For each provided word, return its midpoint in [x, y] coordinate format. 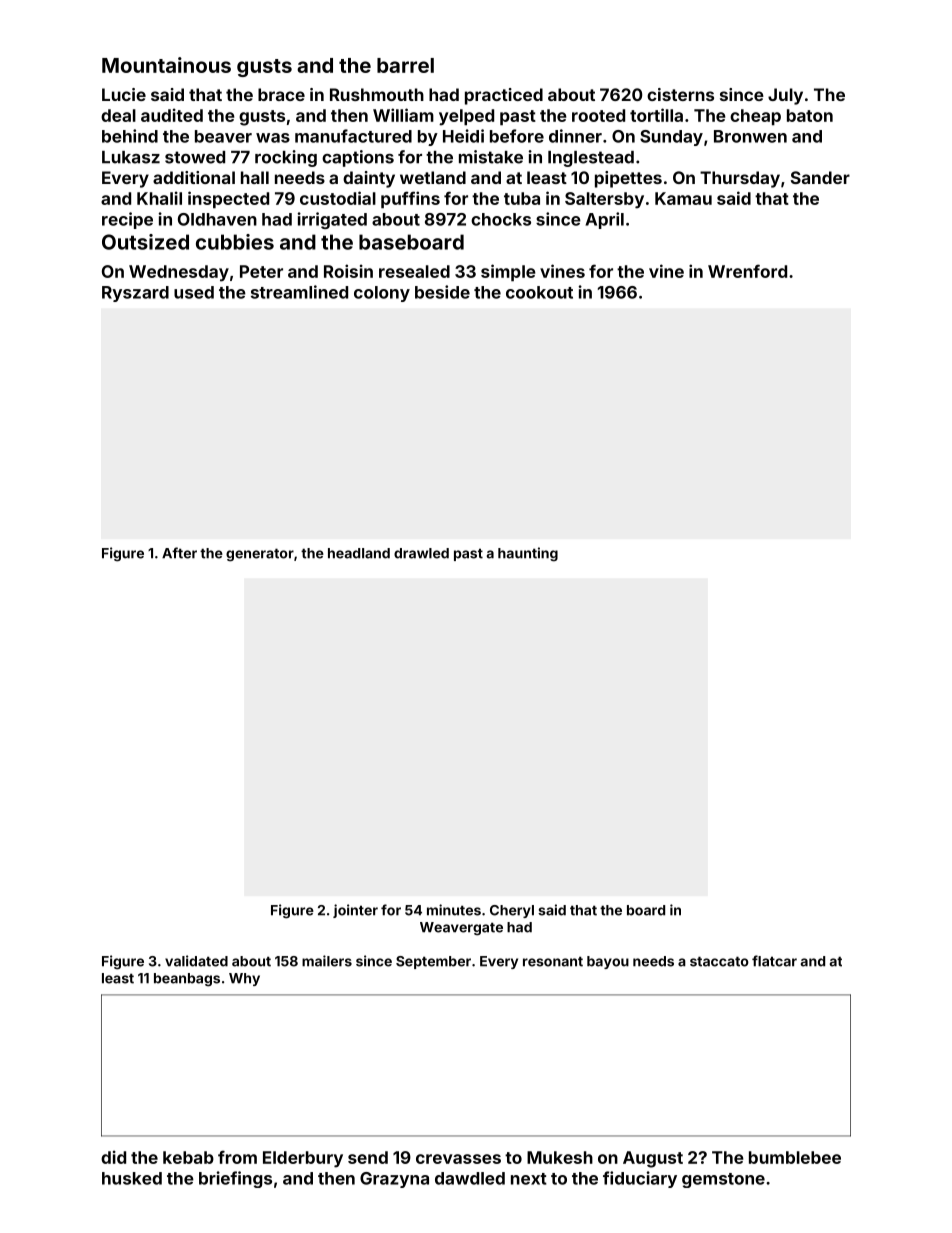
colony [382, 294]
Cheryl [512, 911]
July [785, 96]
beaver [223, 136]
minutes [454, 910]
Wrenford [747, 271]
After [179, 553]
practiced [504, 96]
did [113, 1157]
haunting [528, 554]
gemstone [723, 1180]
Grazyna [394, 1180]
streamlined [299, 292]
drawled [421, 553]
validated [196, 961]
